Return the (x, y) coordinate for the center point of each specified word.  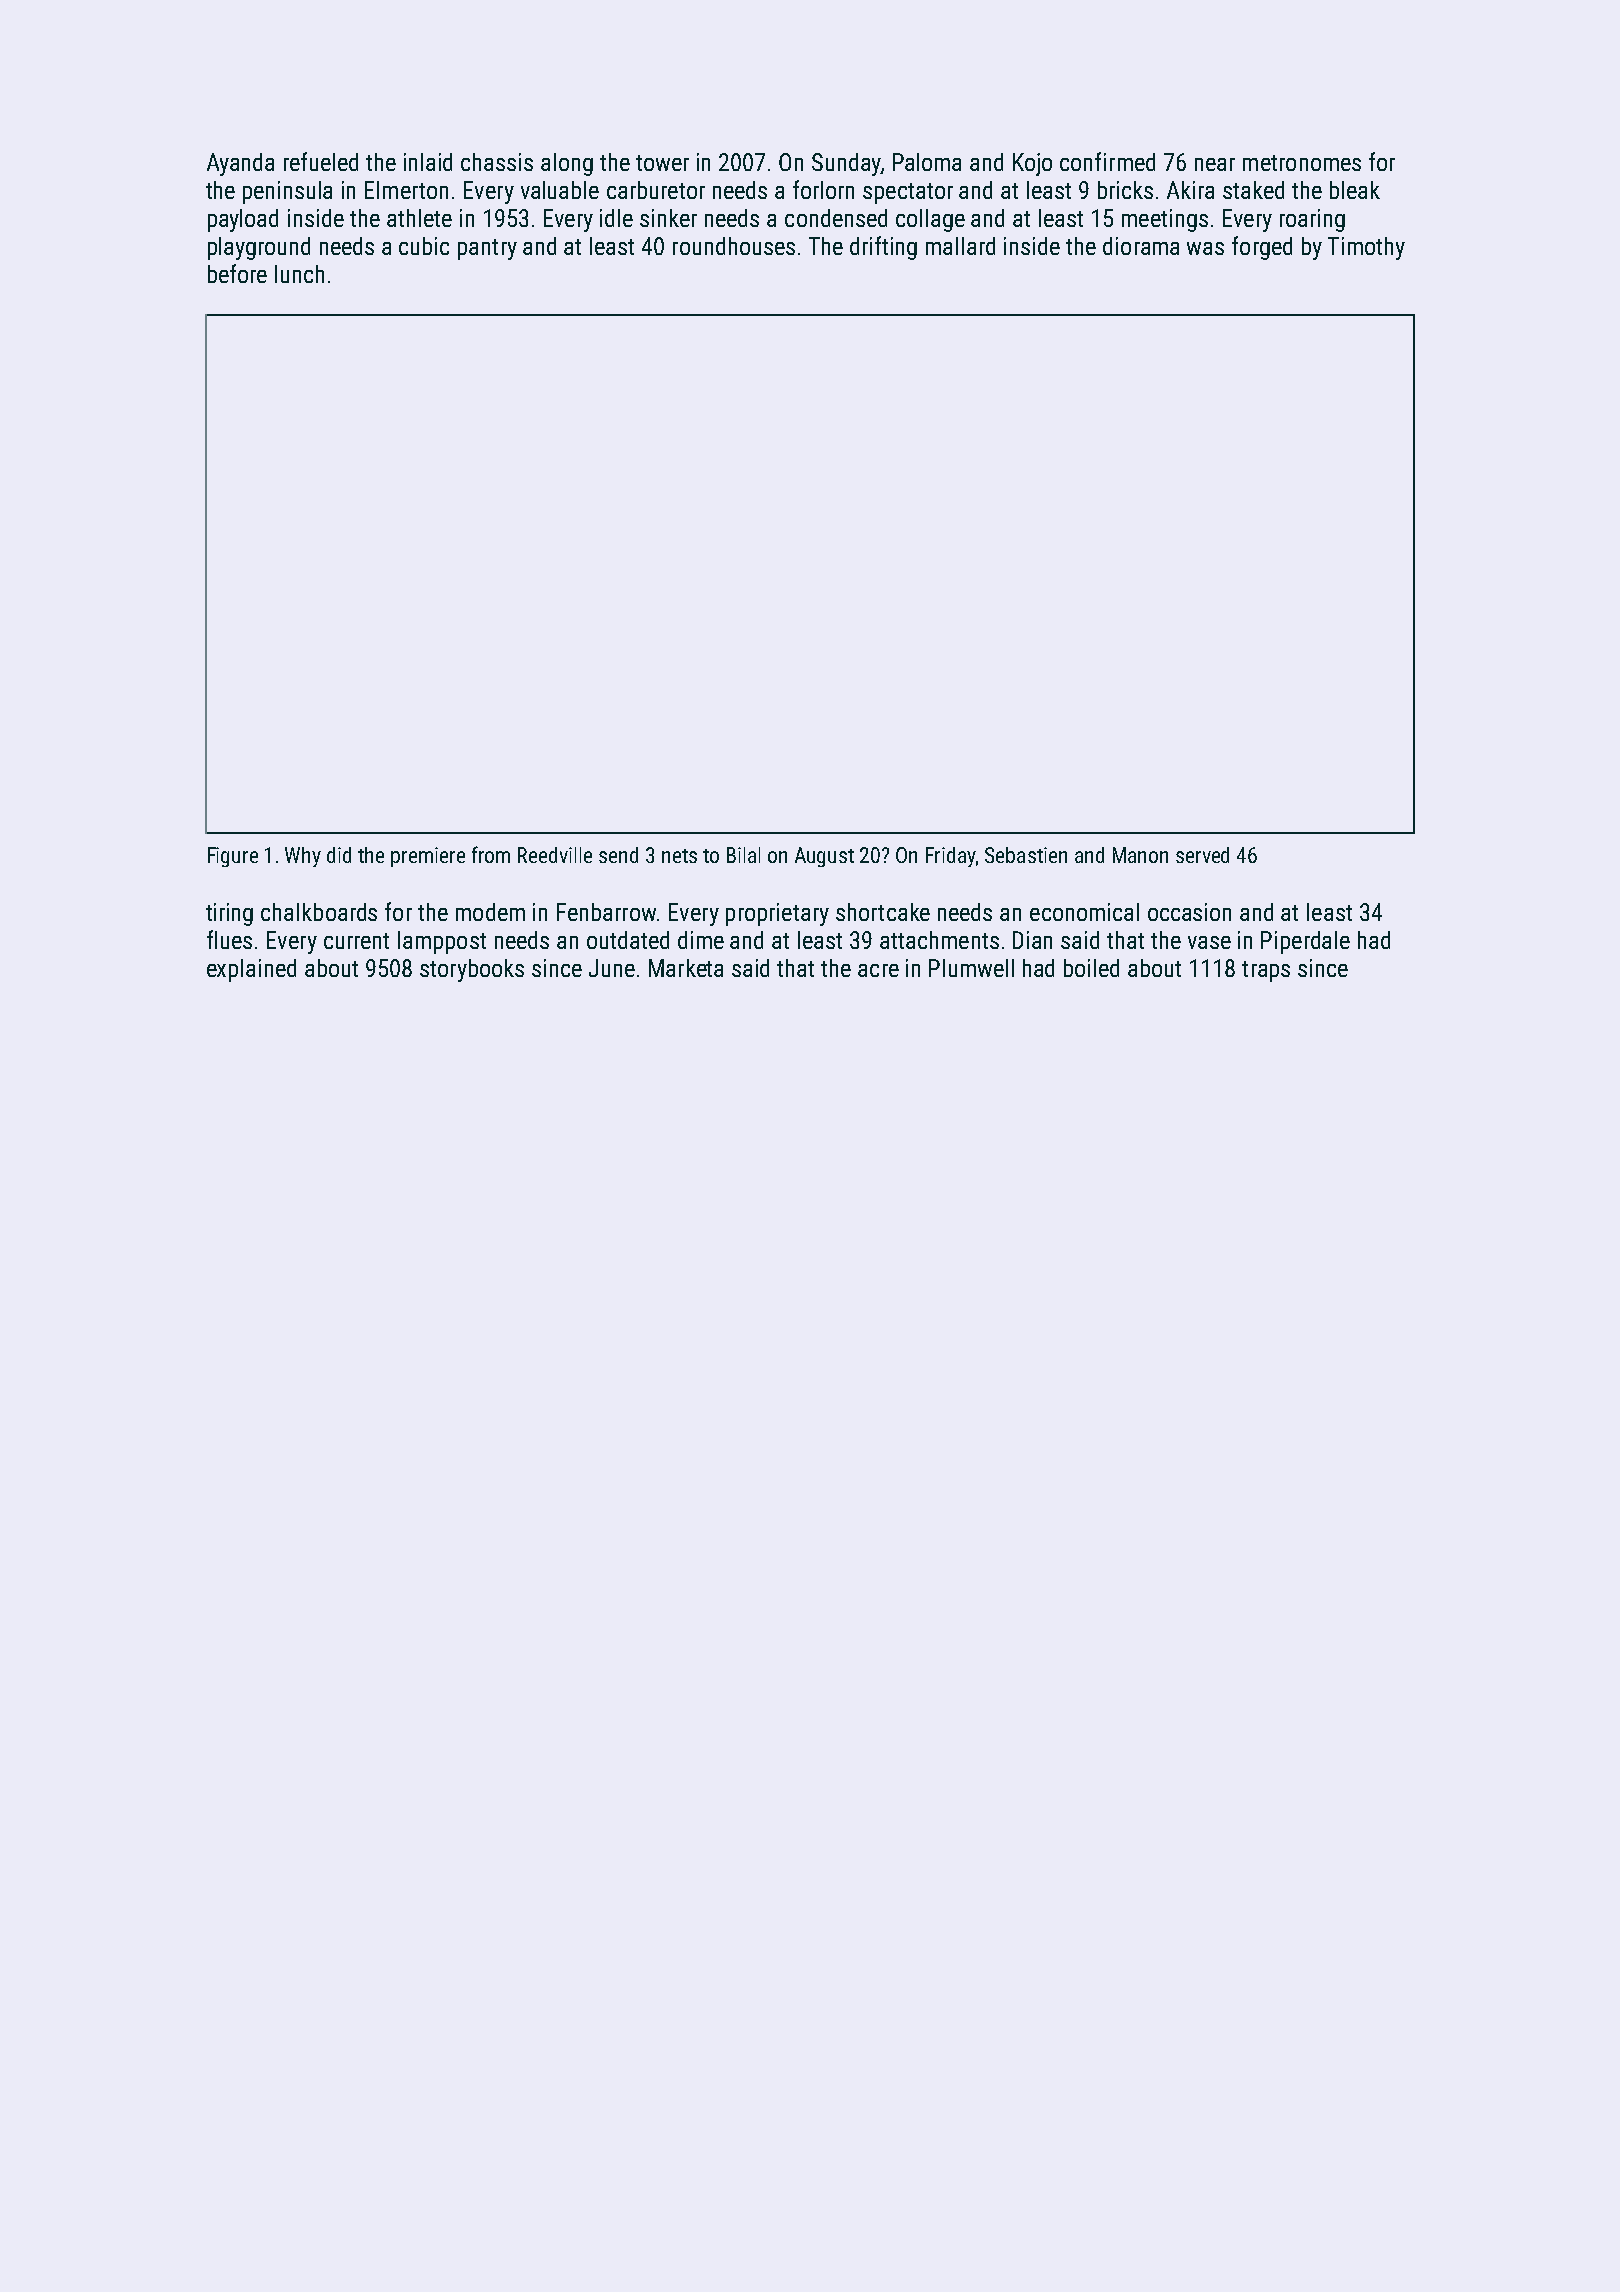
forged (1262, 248)
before (237, 273)
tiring (229, 914)
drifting (883, 248)
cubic (424, 246)
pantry (487, 249)
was (1205, 248)
